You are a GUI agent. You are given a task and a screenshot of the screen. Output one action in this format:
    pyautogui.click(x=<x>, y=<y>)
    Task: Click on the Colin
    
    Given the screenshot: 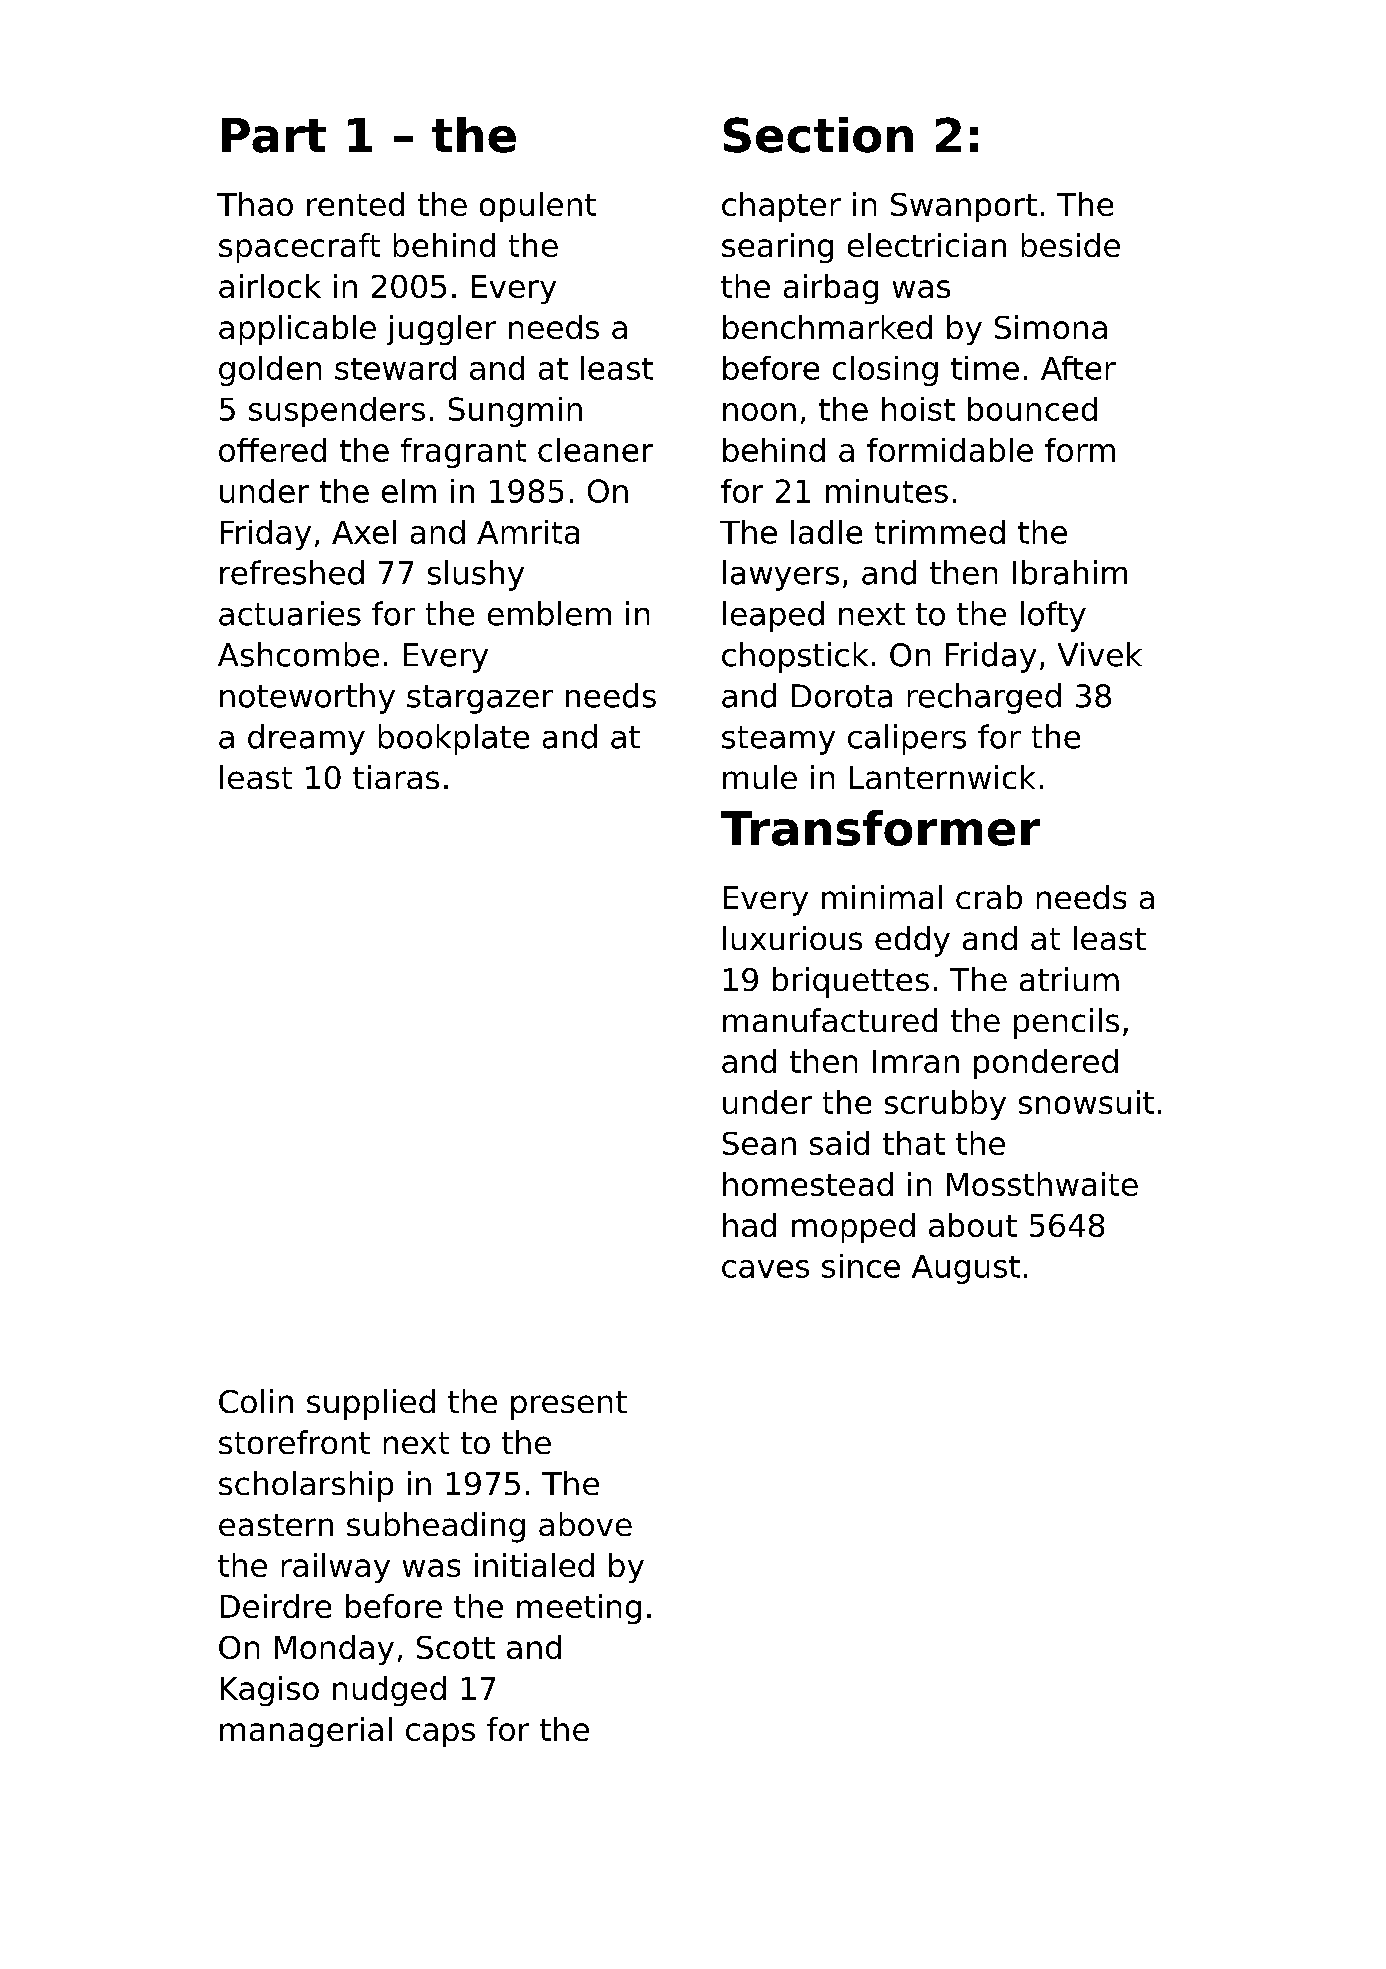 What is the action you would take?
    pyautogui.click(x=256, y=1401)
